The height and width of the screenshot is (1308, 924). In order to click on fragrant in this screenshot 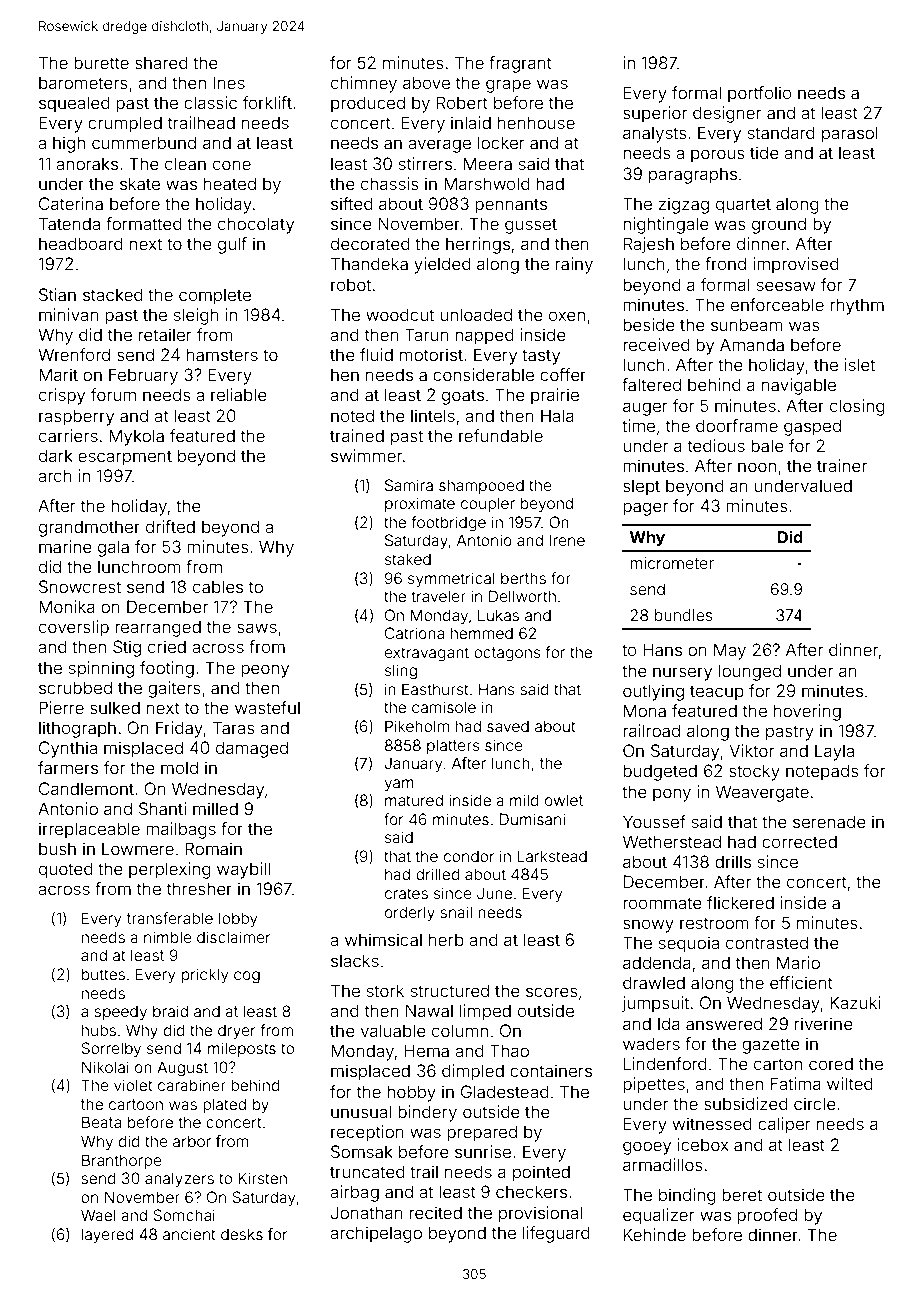, I will do `click(520, 64)`.
